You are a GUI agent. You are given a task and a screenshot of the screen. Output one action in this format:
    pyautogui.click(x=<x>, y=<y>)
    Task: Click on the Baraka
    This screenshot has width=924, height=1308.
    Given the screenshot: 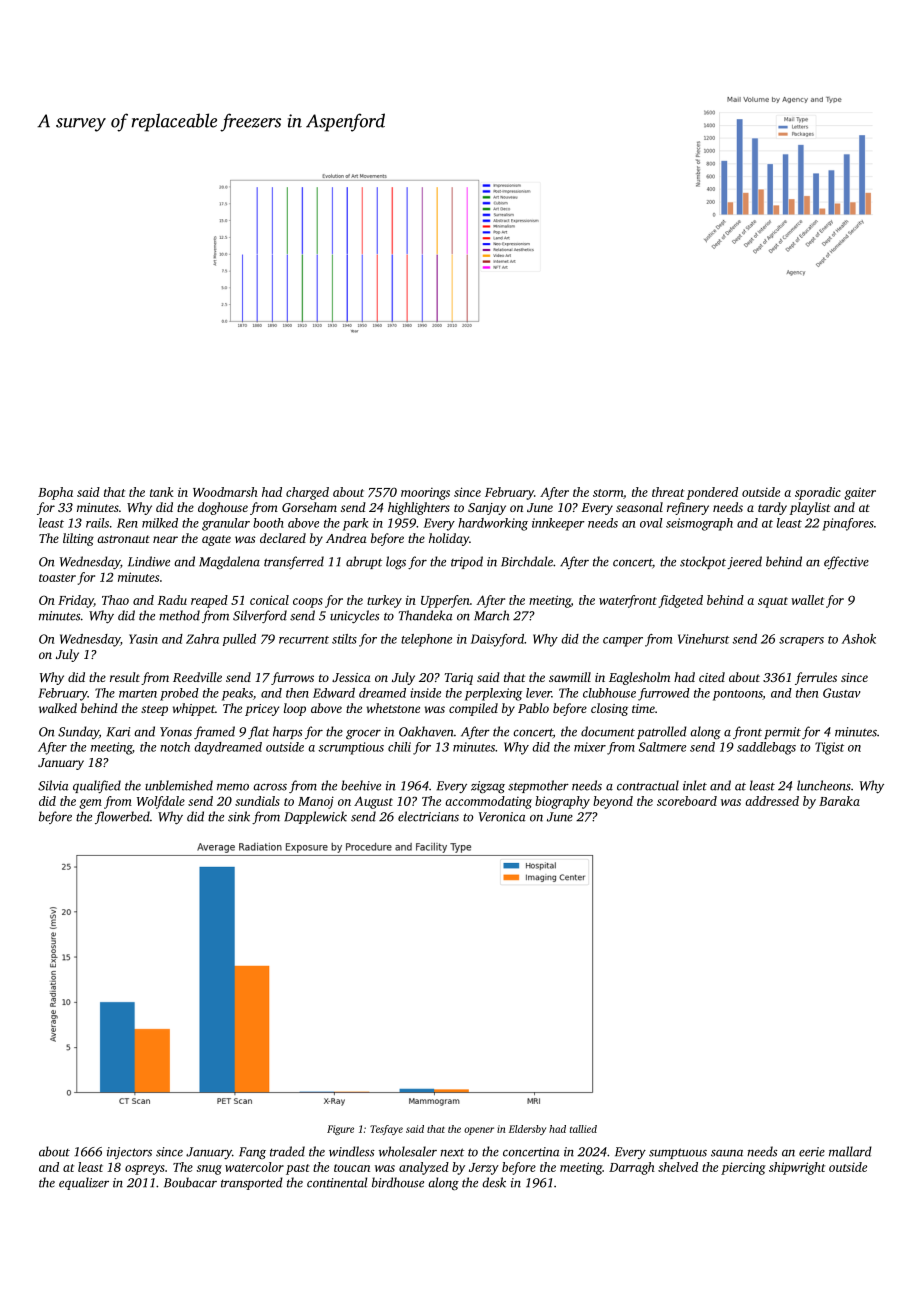 What is the action you would take?
    pyautogui.click(x=839, y=801)
